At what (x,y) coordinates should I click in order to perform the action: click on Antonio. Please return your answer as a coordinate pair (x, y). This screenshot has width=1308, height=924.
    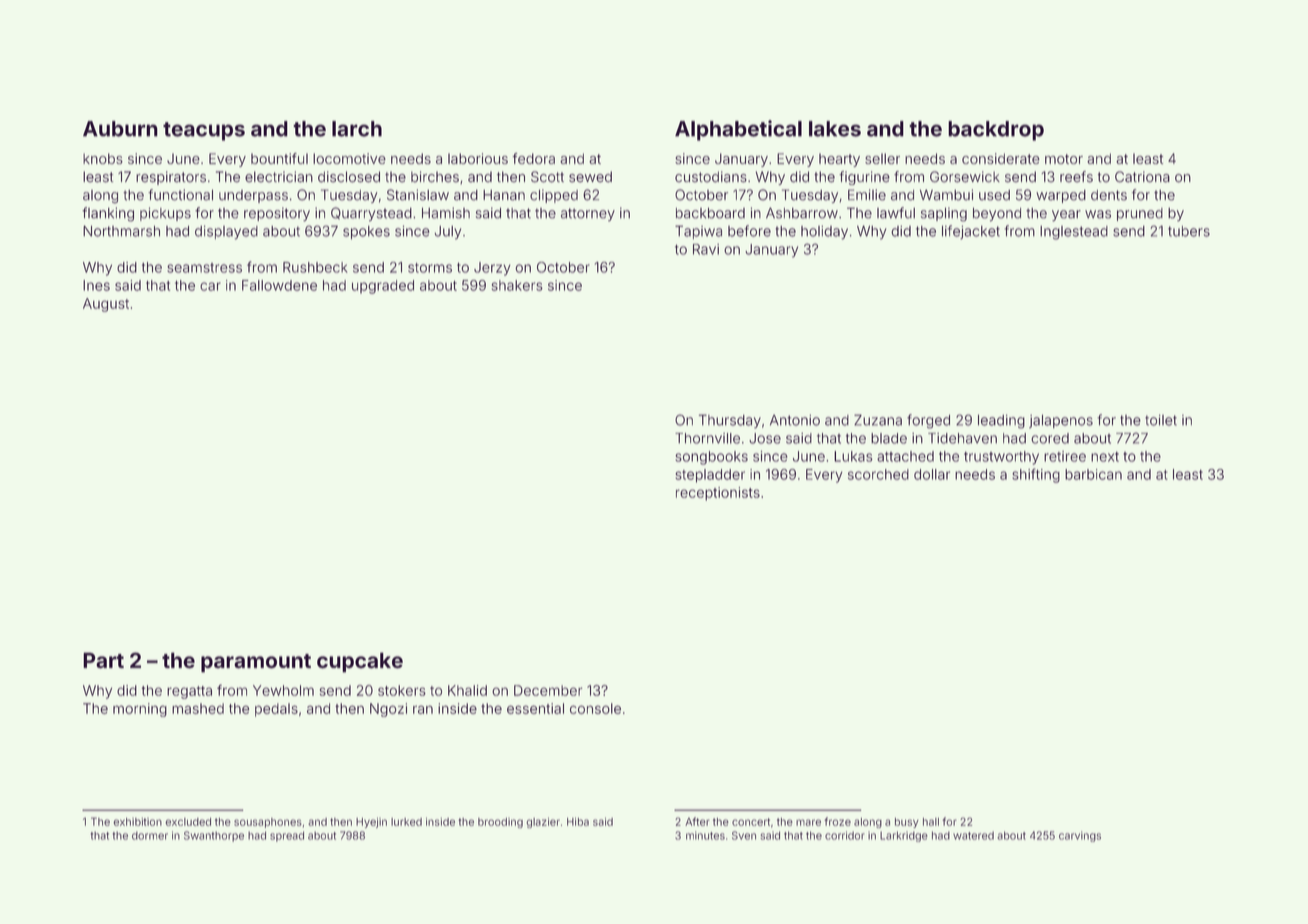
    Looking at the image, I should click on (795, 420).
